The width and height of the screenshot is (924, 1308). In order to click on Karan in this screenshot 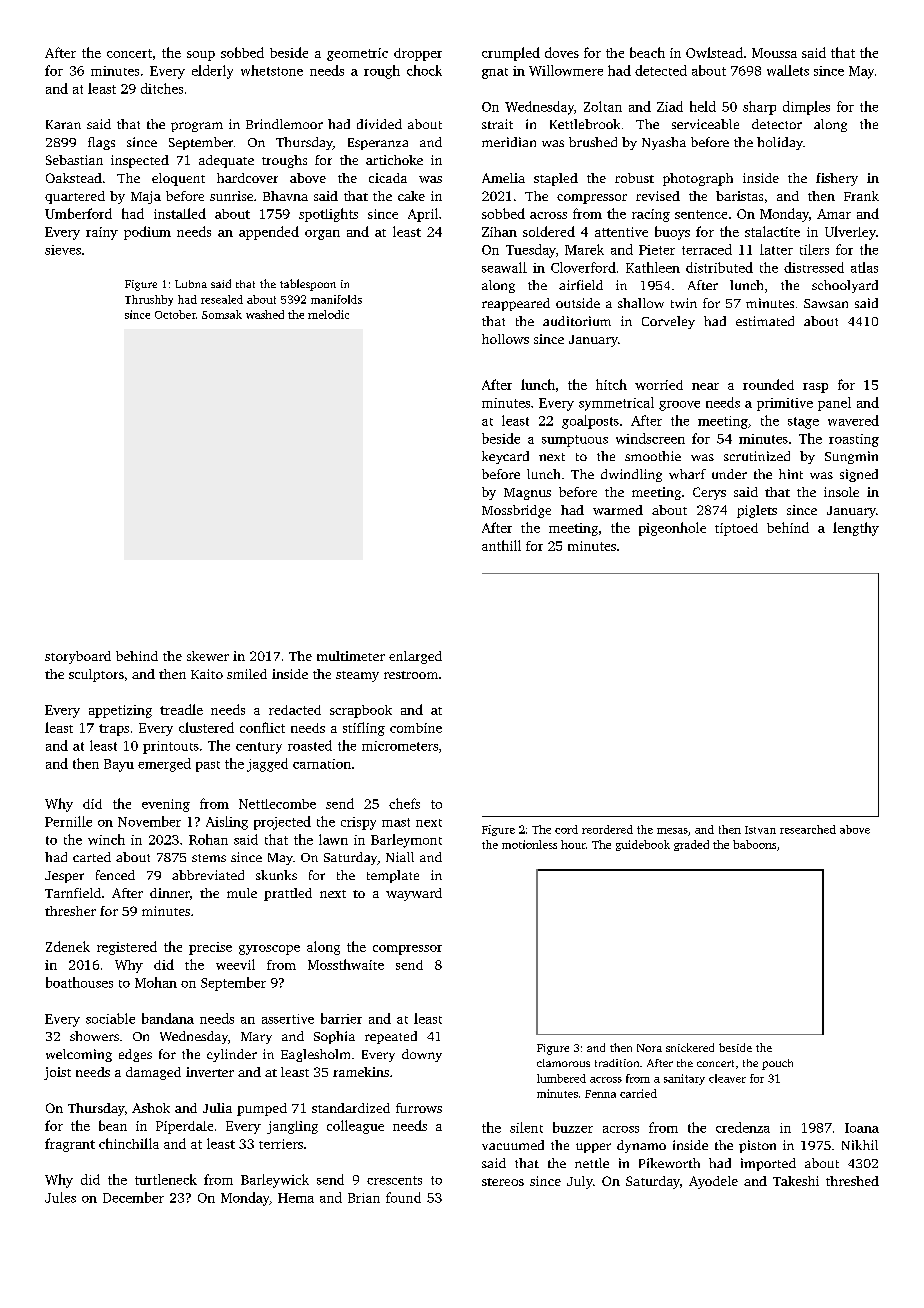, I will do `click(63, 124)`.
